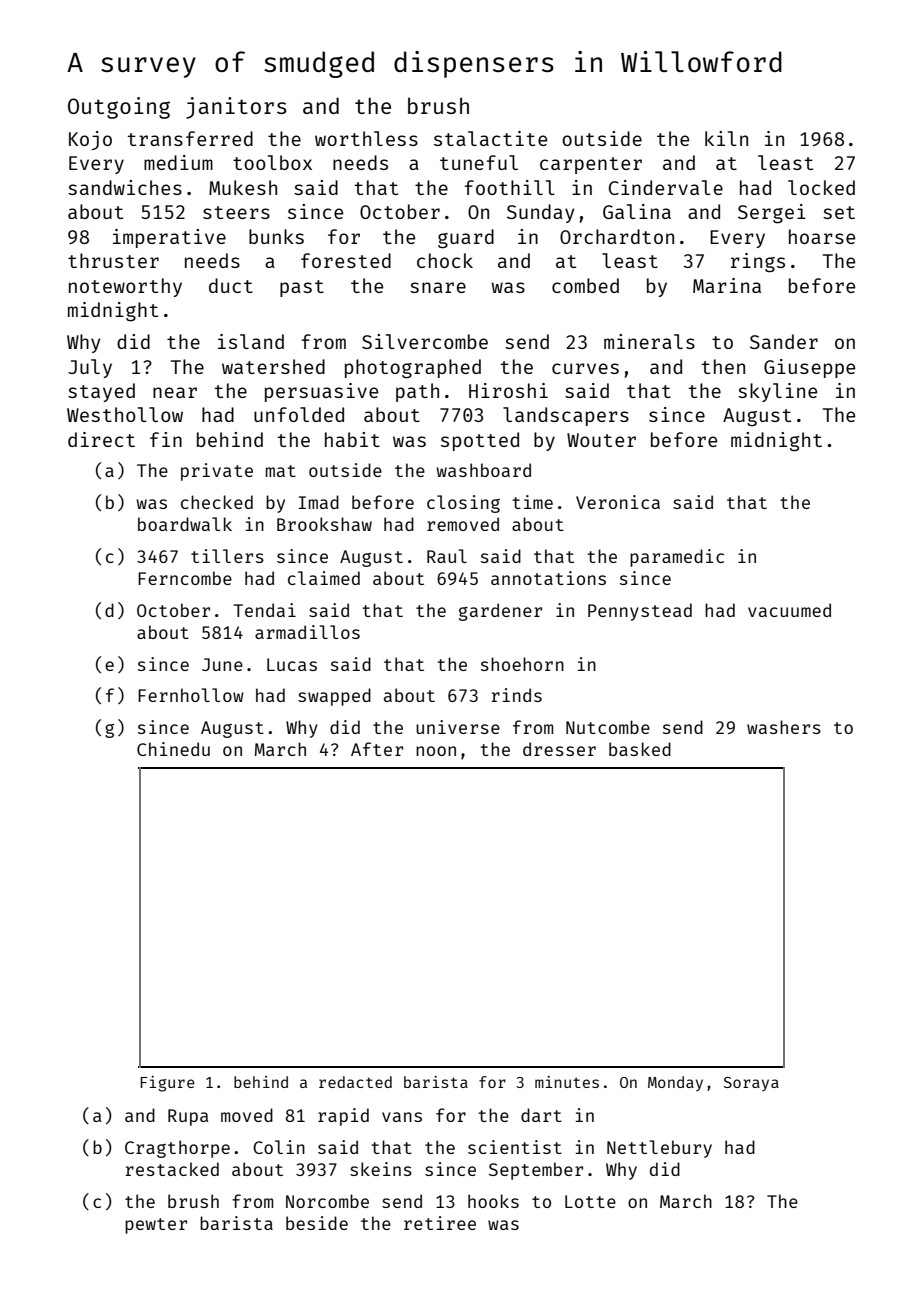 The image size is (924, 1308). I want to click on rings, so click(758, 263).
